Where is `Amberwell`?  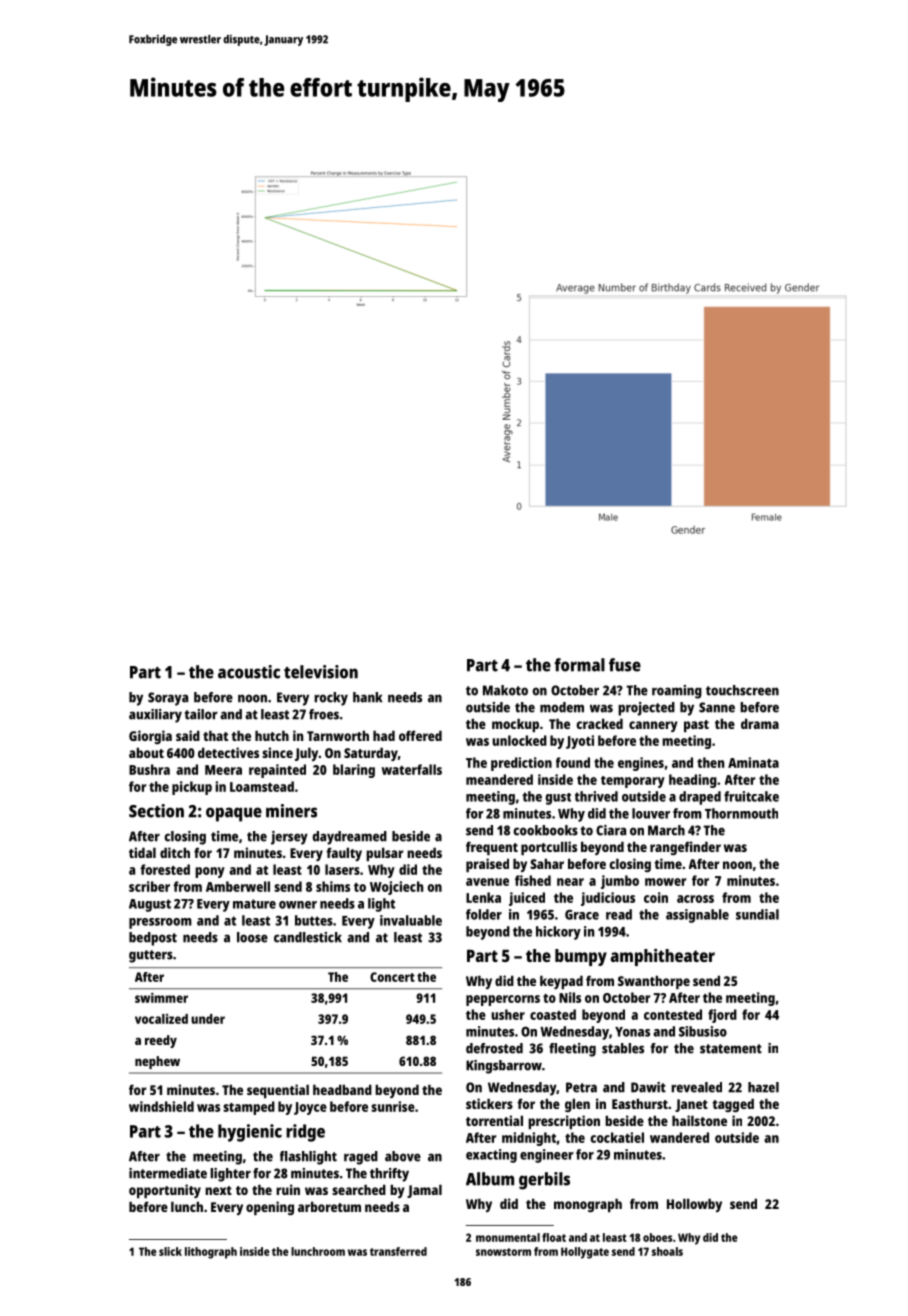
Amberwell is located at coordinates (238, 886).
